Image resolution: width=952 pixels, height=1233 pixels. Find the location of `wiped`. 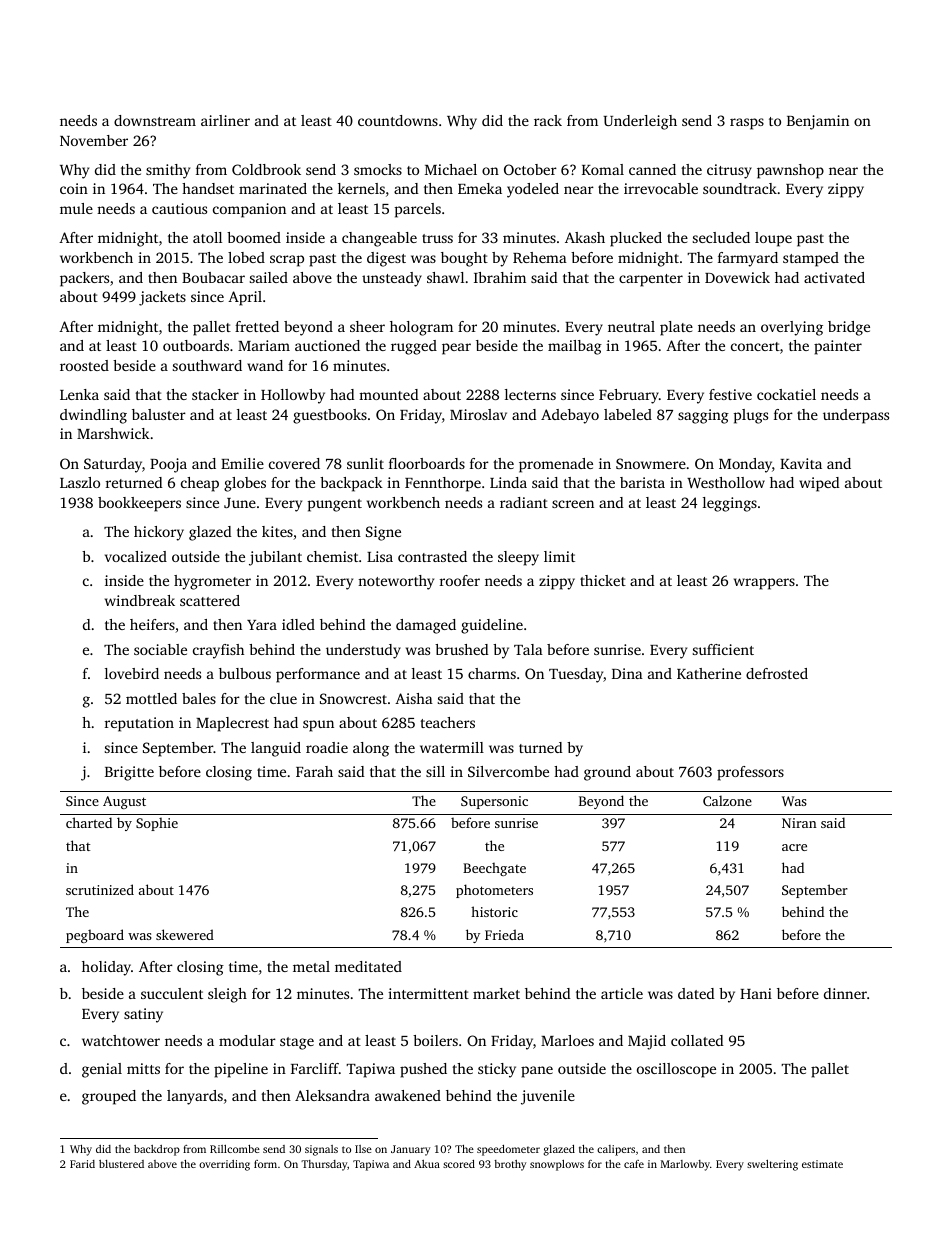

wiped is located at coordinates (819, 484).
